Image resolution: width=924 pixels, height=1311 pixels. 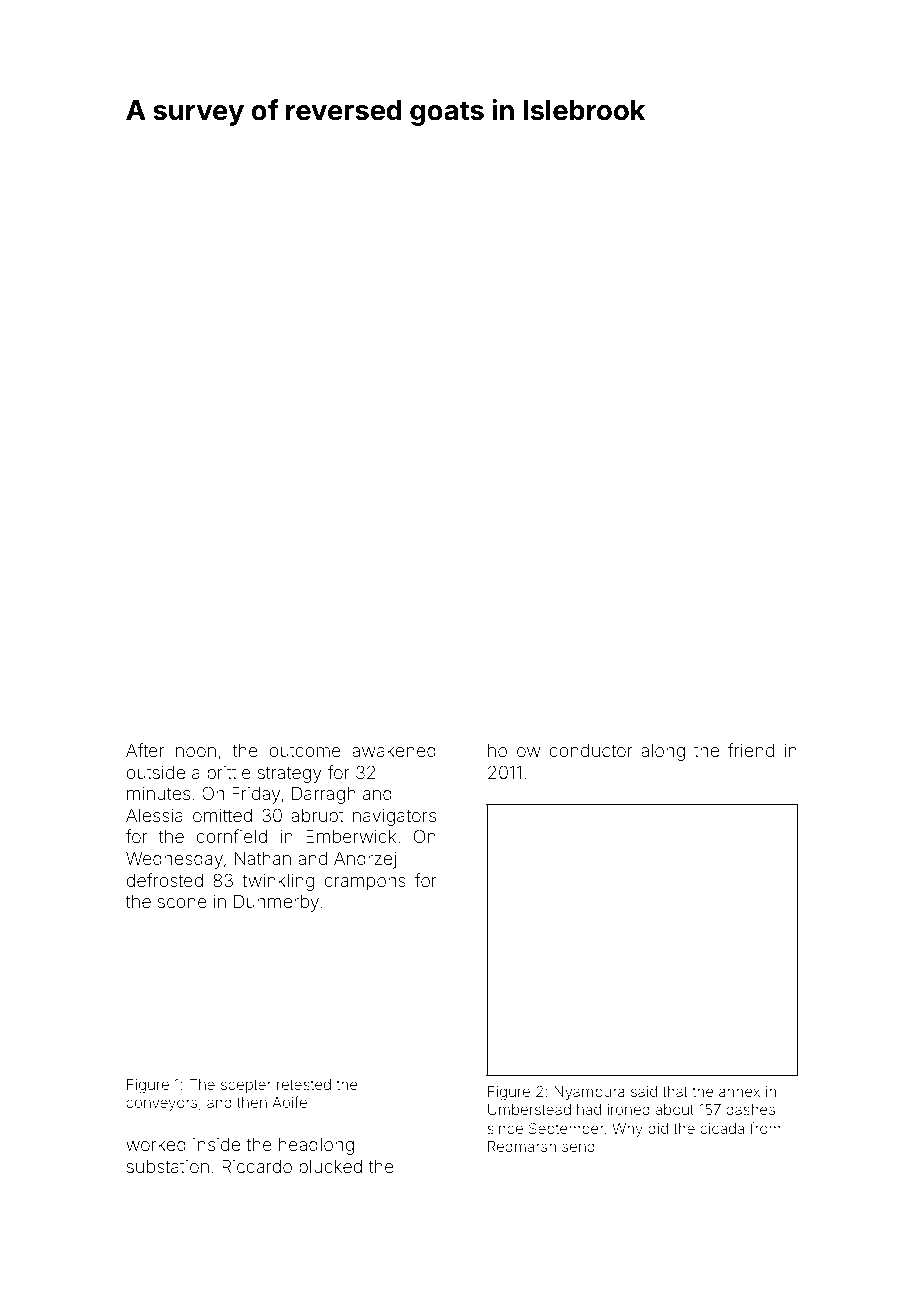 I want to click on outside, so click(x=155, y=772).
